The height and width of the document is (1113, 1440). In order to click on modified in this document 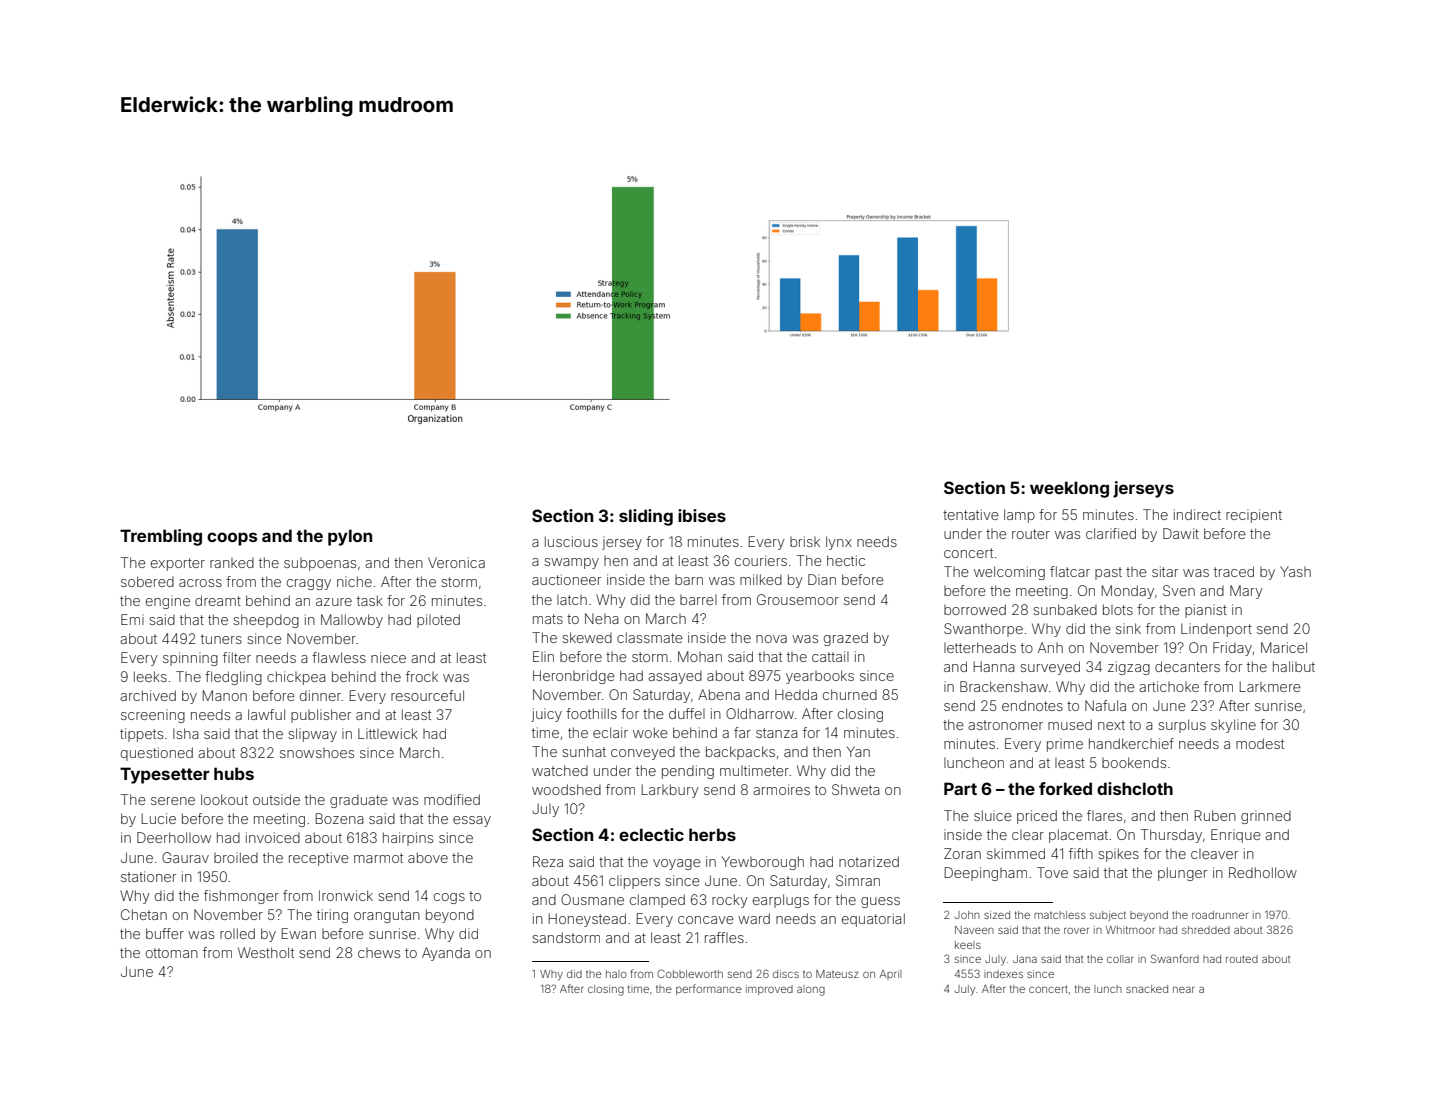, I will do `click(452, 799)`.
